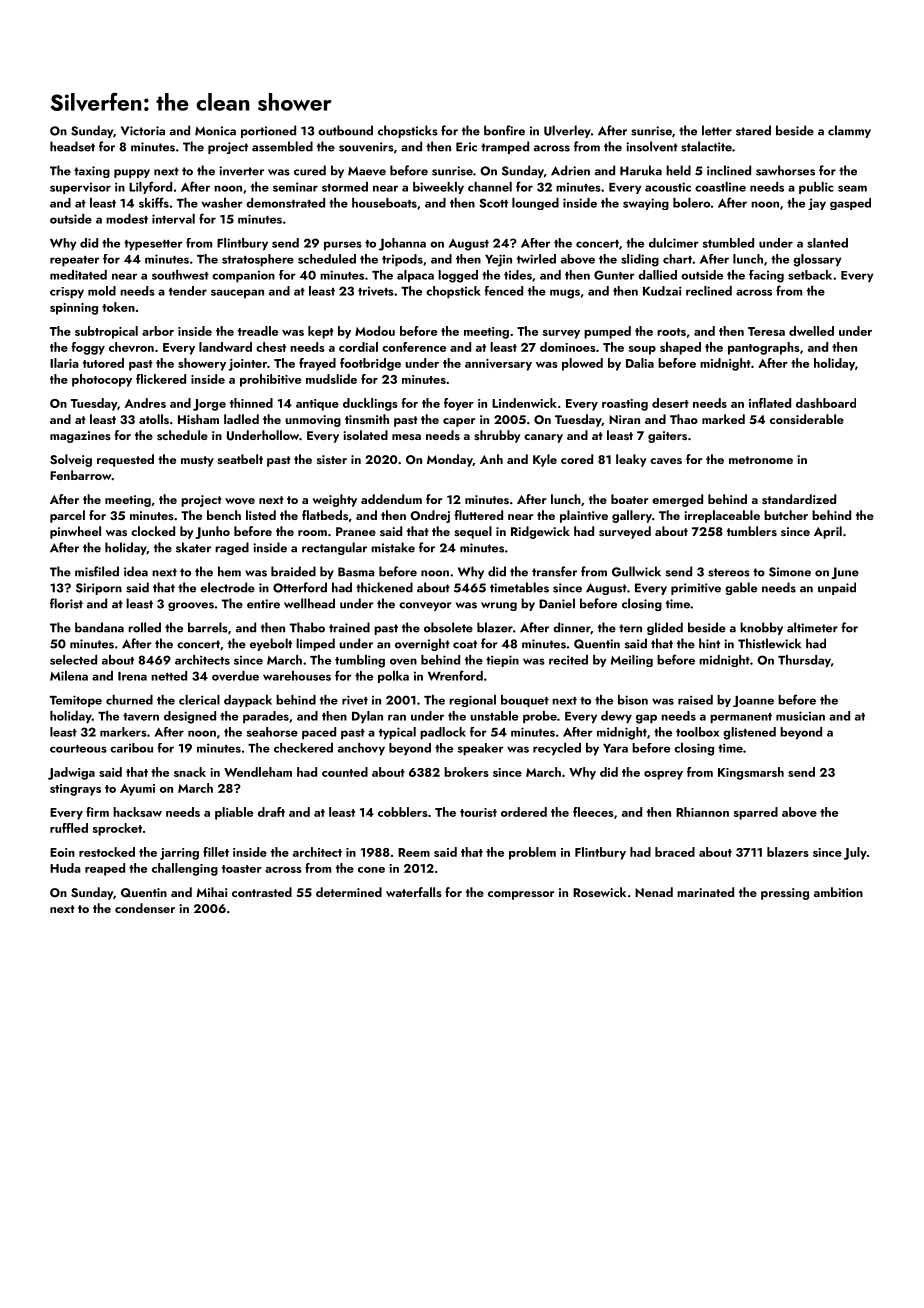 This page has height=1308, width=924. What do you see at coordinates (137, 812) in the page?
I see `hacksaw` at bounding box center [137, 812].
